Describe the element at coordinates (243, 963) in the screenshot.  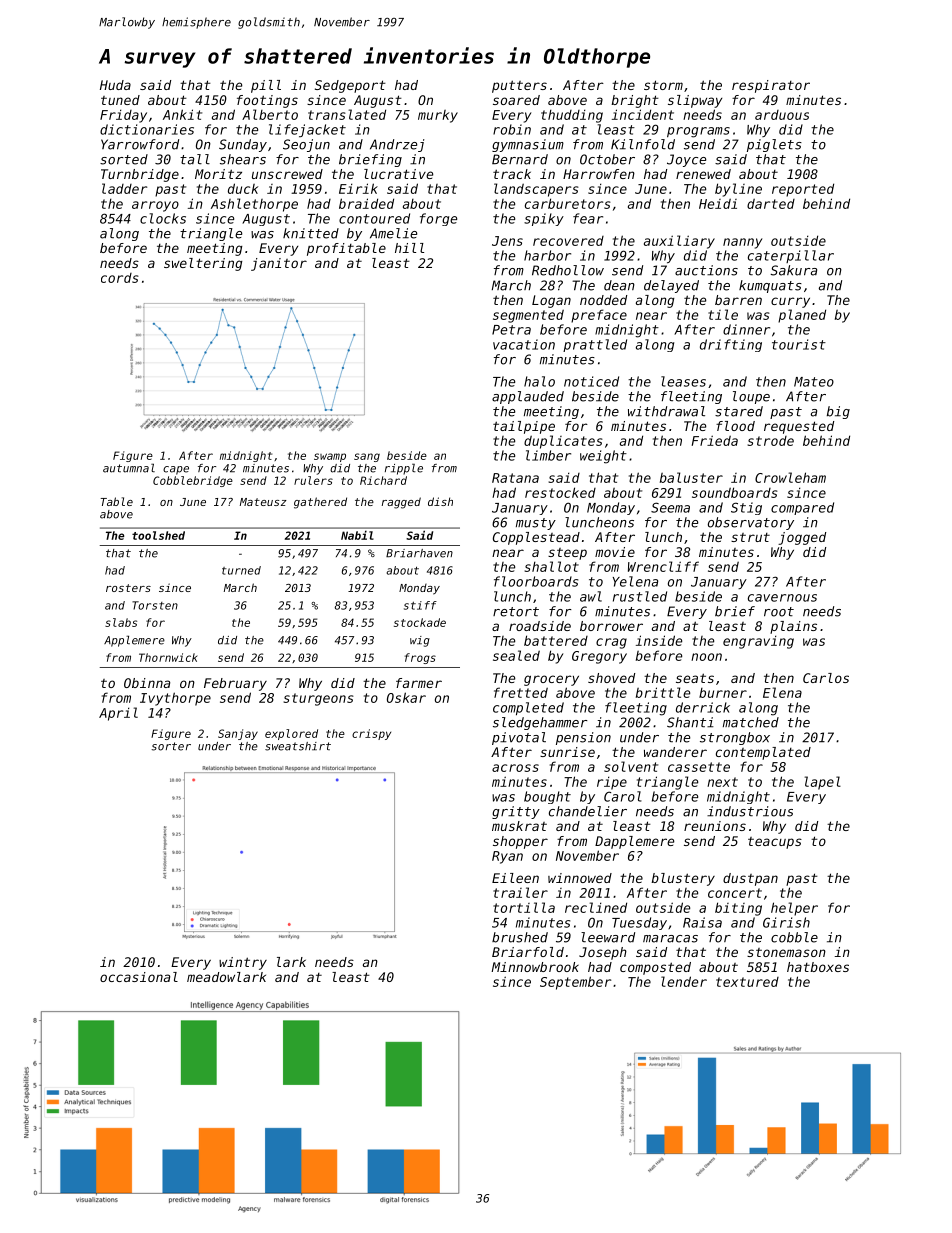
I see `wintry` at that location.
